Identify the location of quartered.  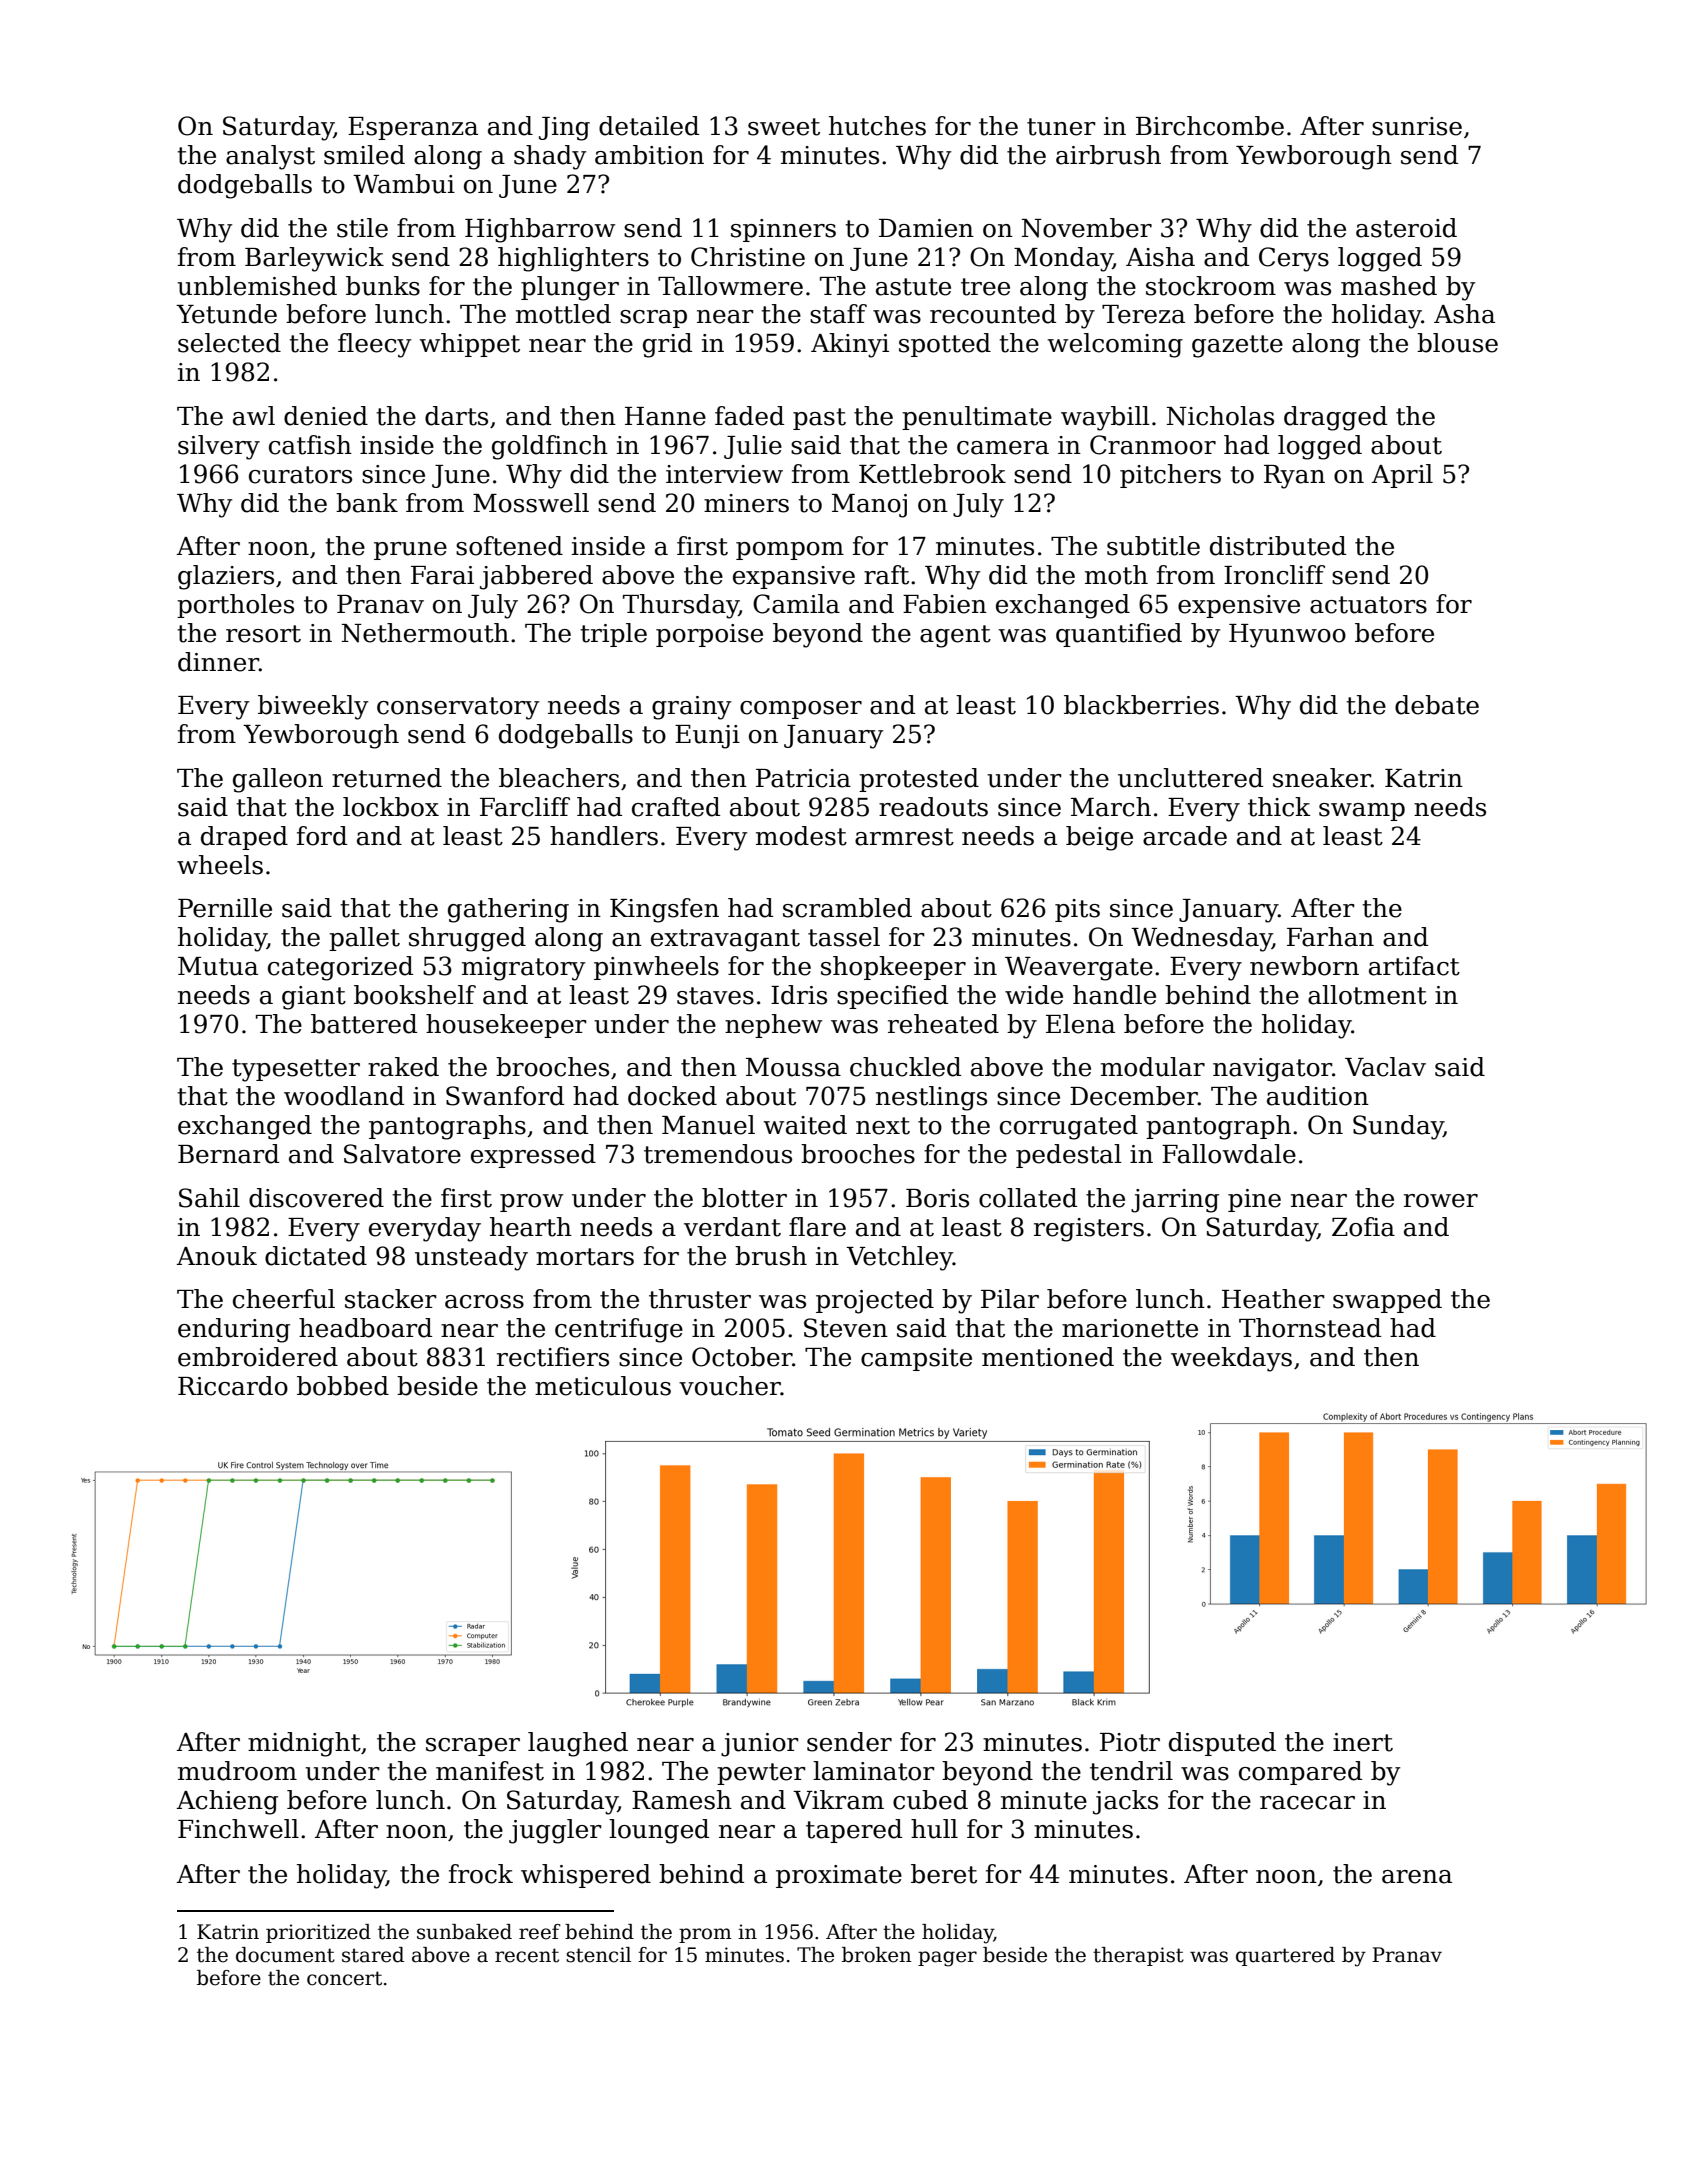
(1285, 1956).
